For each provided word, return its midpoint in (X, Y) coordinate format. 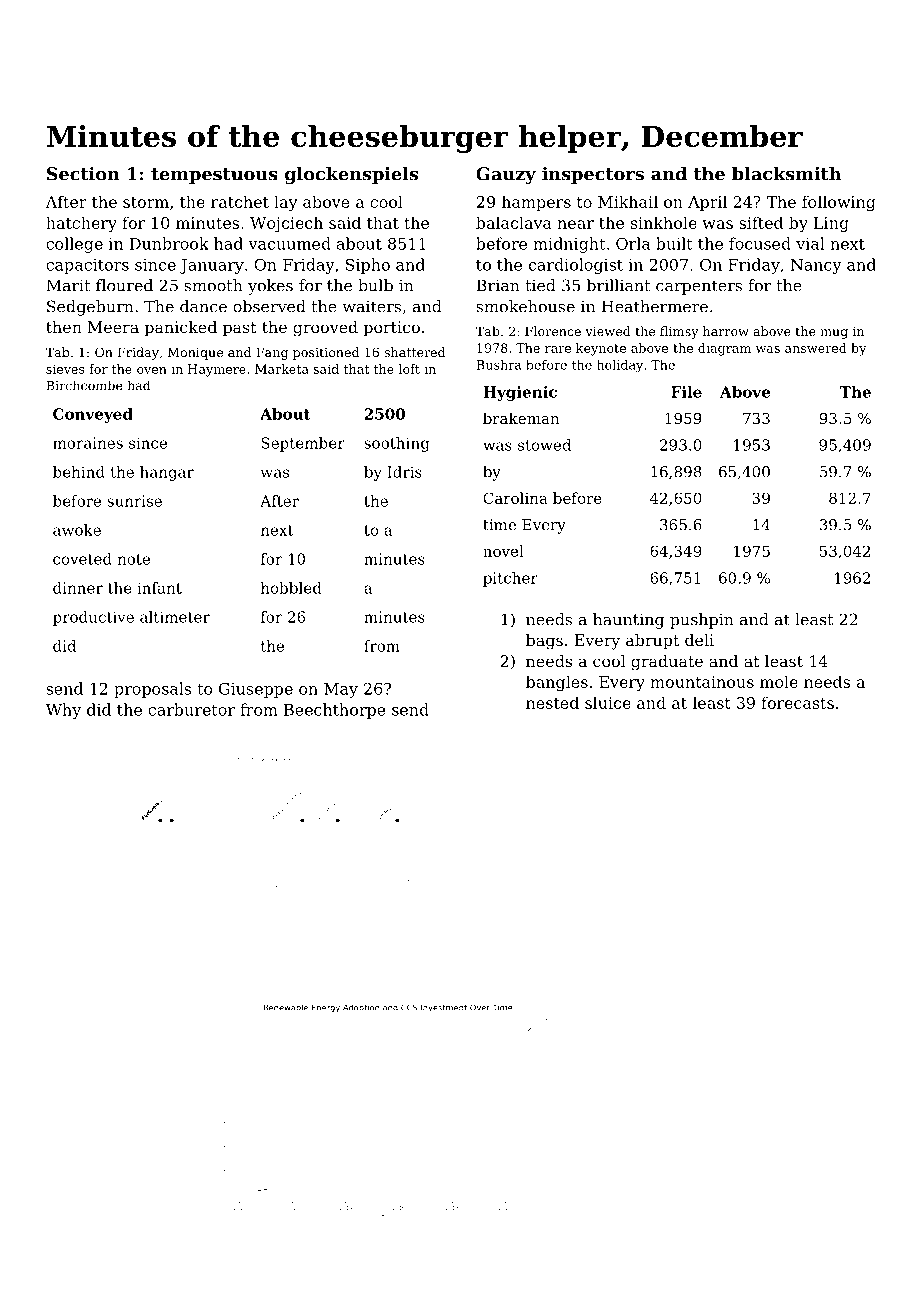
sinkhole (664, 222)
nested (552, 702)
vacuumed (289, 243)
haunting (628, 621)
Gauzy (506, 175)
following (838, 203)
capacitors (87, 266)
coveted (82, 559)
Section (83, 174)
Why (63, 711)
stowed (544, 445)
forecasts (797, 702)
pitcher (510, 579)
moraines (88, 443)
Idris (405, 472)
